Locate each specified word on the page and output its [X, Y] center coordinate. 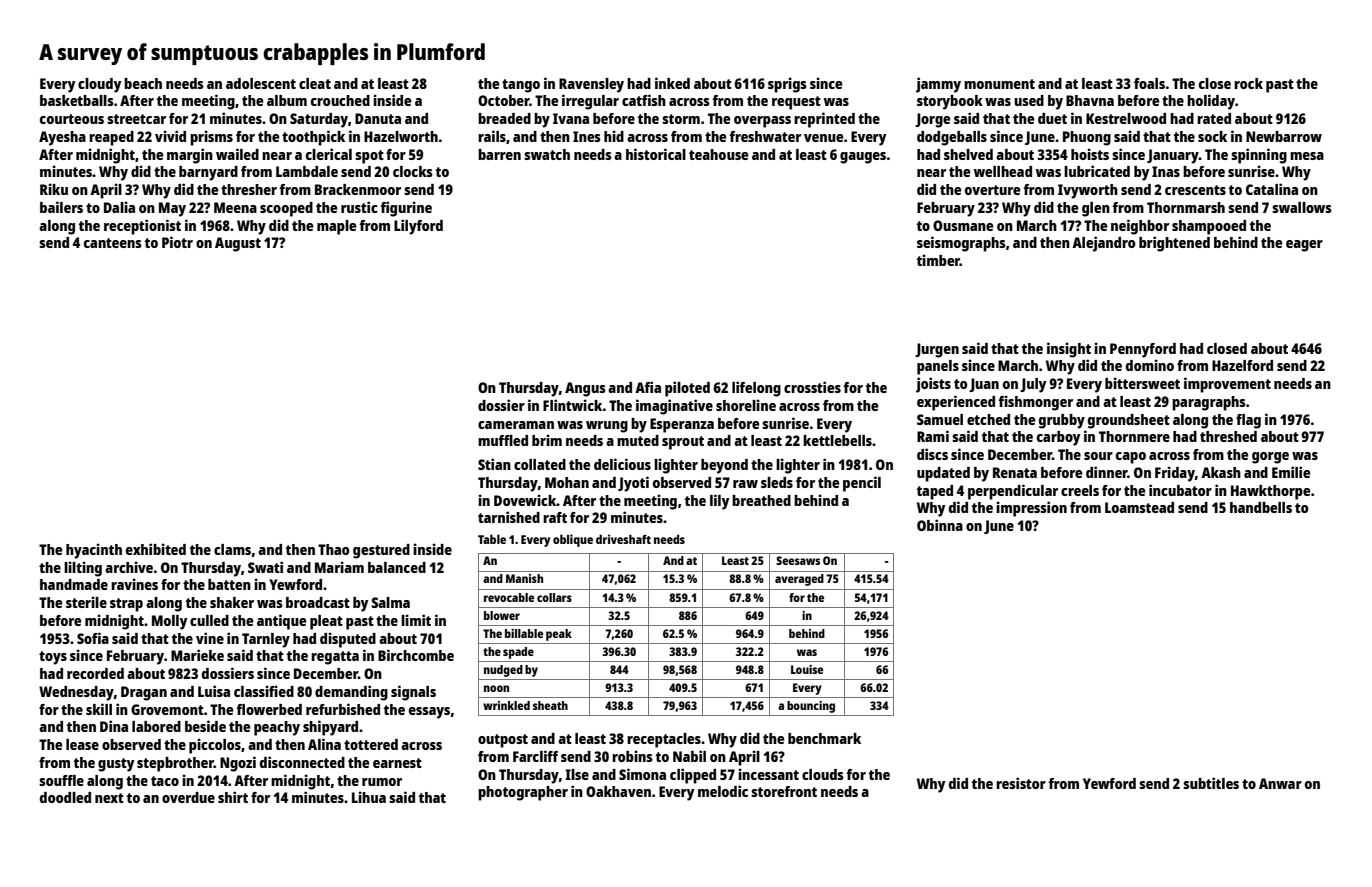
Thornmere [1134, 436]
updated [943, 474]
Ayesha [62, 138]
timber [938, 260]
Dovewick [525, 500]
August [238, 244]
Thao [334, 549]
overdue [188, 797]
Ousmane [963, 225]
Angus [585, 389]
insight [1069, 350]
